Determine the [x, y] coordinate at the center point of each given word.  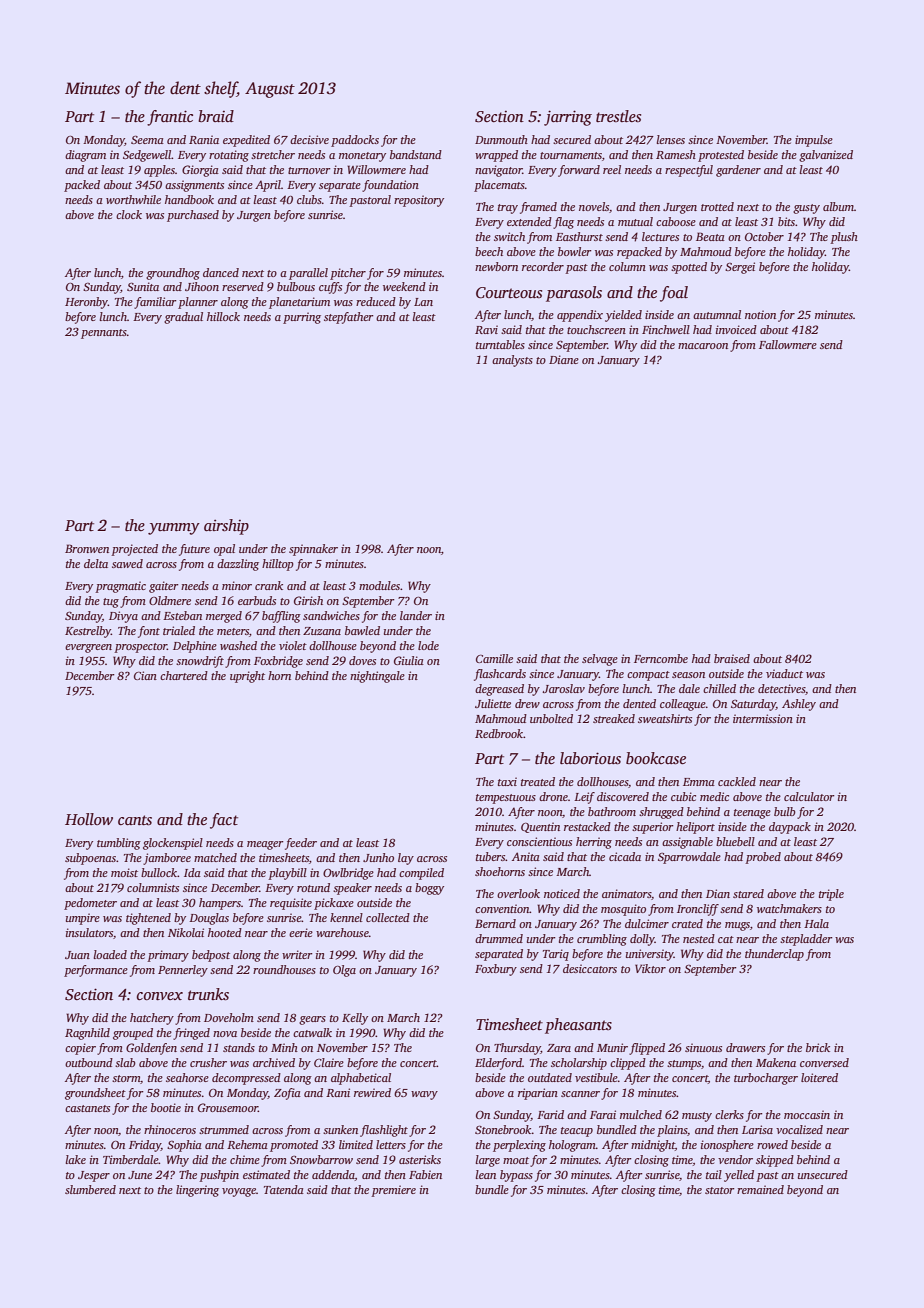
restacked [587, 826]
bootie [166, 1107]
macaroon [703, 346]
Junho [378, 857]
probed [763, 858]
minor [237, 585]
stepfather [349, 318]
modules [379, 585]
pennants [104, 334]
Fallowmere [788, 344]
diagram [85, 156]
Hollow [89, 819]
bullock [159, 872]
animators [626, 893]
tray [508, 209]
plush [844, 238]
